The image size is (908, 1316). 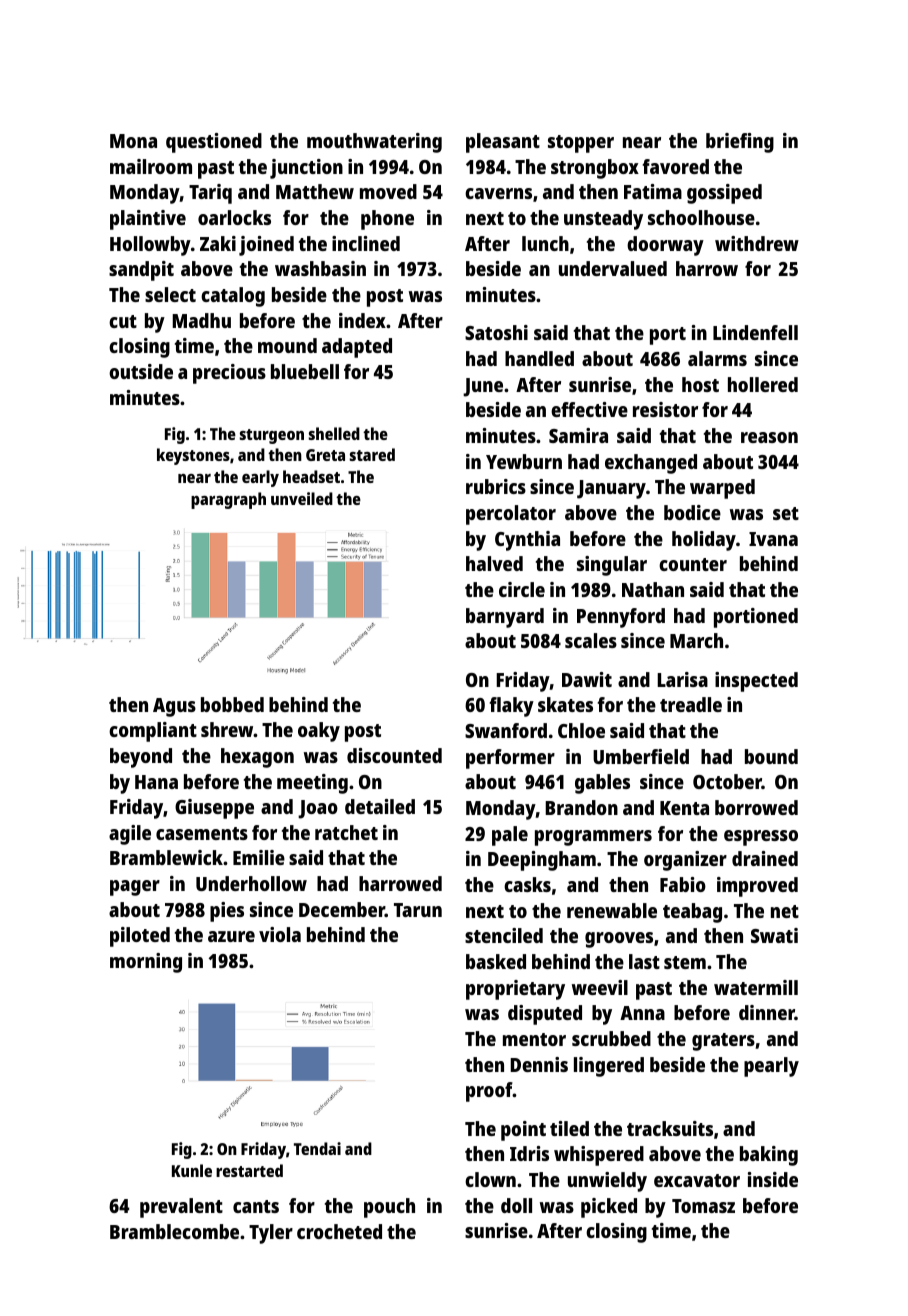 I want to click on Emilie, so click(x=259, y=857).
